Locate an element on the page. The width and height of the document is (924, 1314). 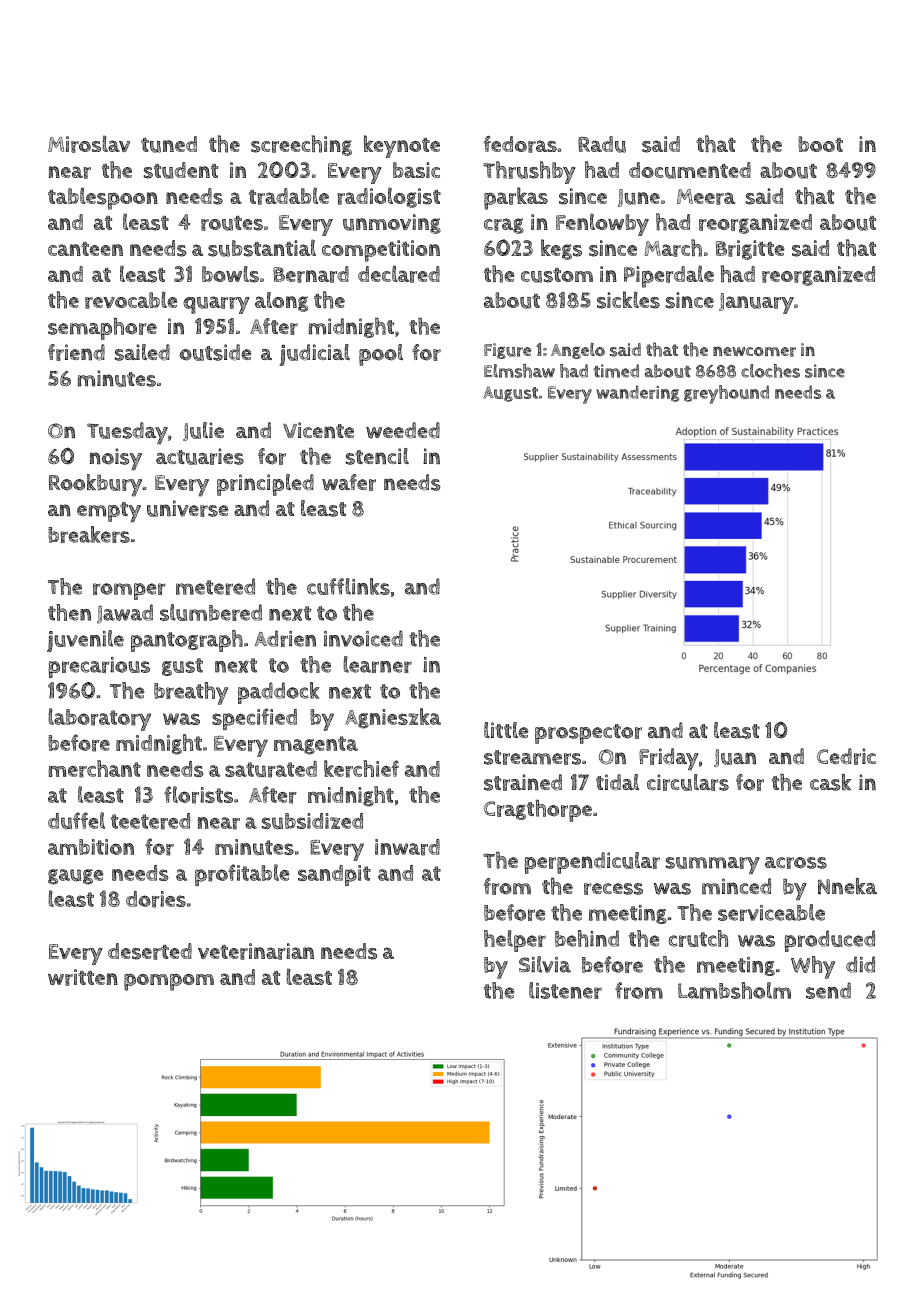
prospector is located at coordinates (588, 734).
